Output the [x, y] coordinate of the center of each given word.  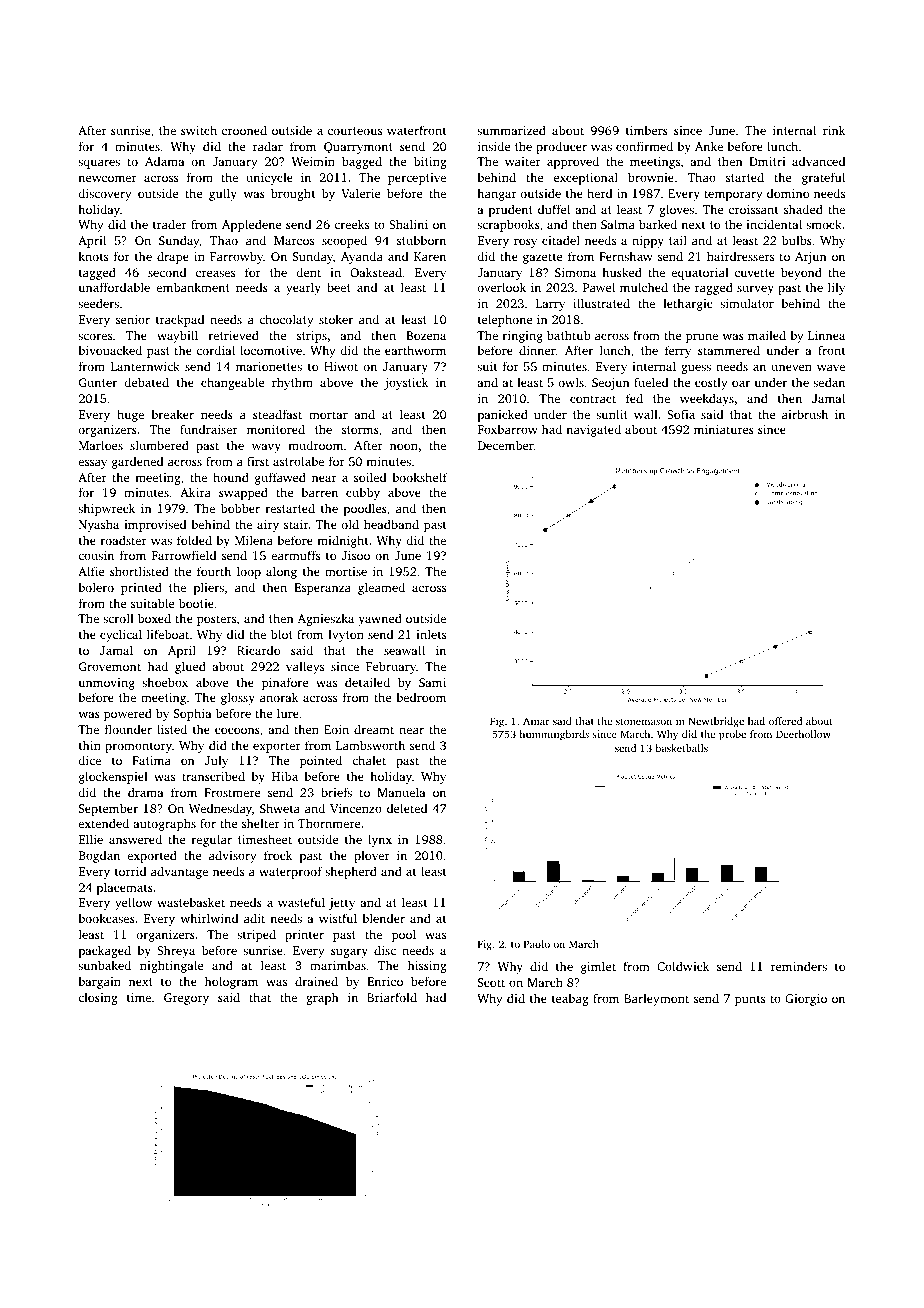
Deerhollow [803, 734]
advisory [232, 856]
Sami [432, 682]
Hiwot [341, 366]
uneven [791, 367]
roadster [124, 540]
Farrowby [236, 257]
